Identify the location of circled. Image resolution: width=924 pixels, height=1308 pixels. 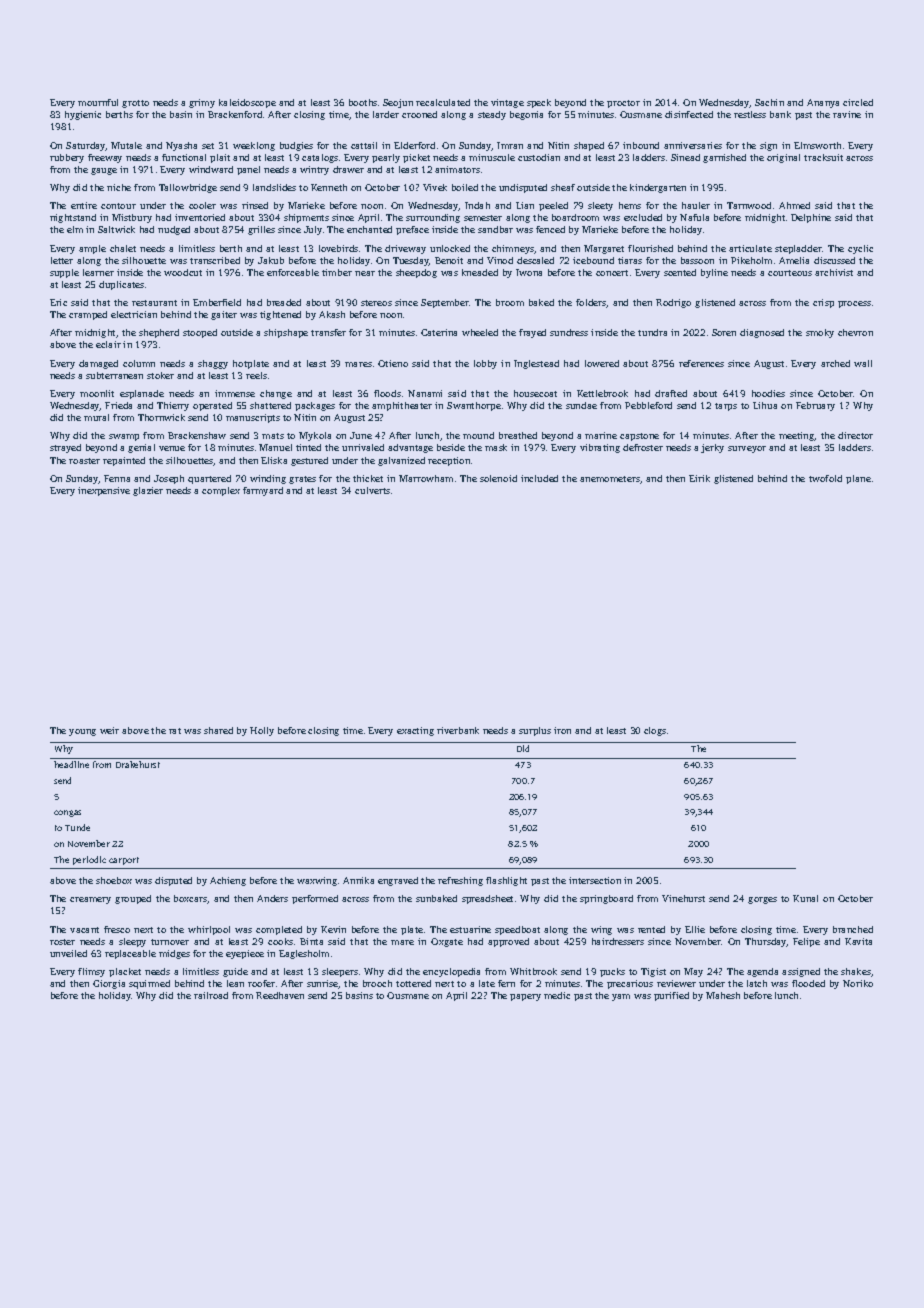
(858, 102).
